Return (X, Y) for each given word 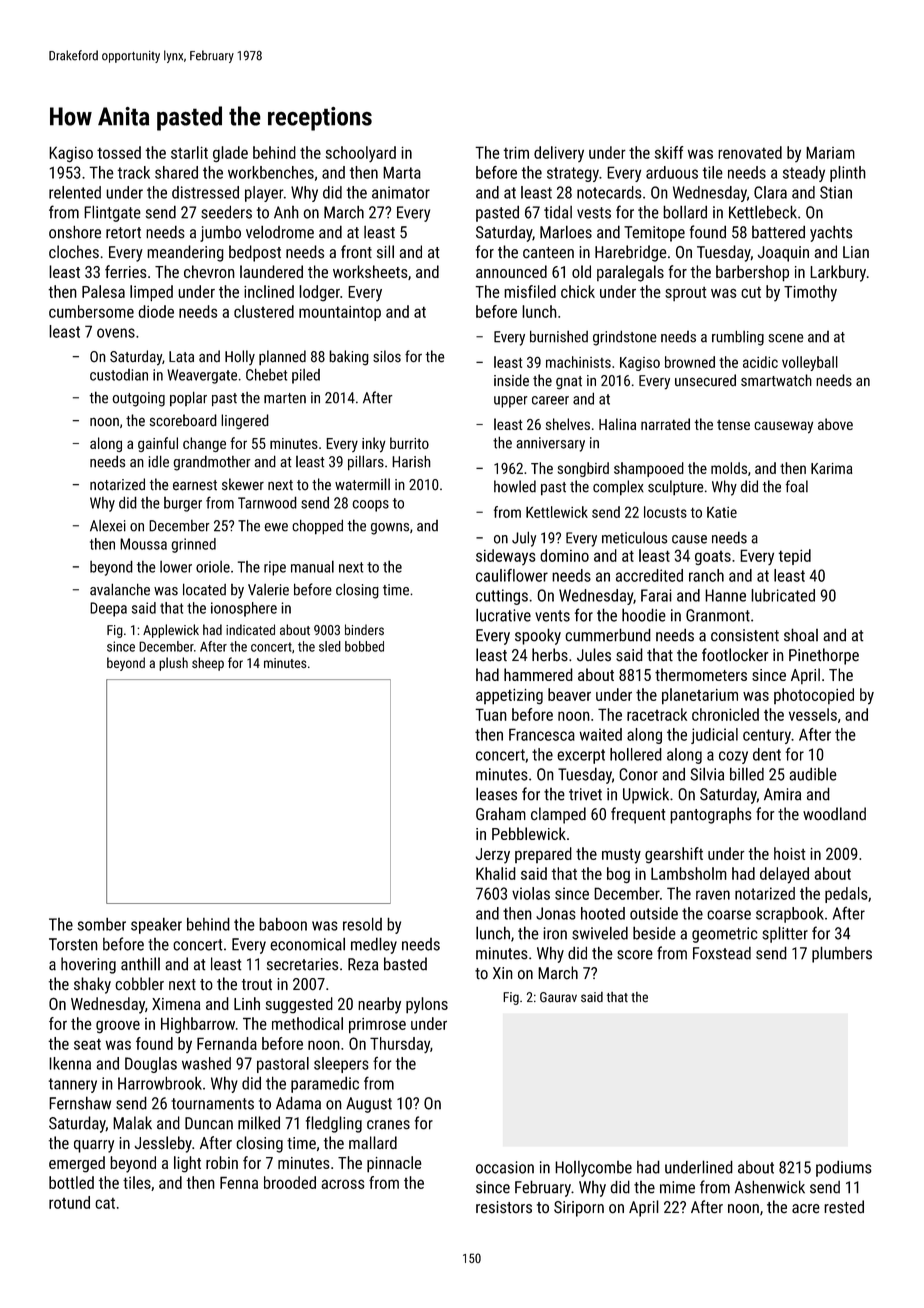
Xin (503, 973)
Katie (722, 512)
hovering (88, 965)
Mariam (830, 152)
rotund (69, 1202)
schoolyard (361, 154)
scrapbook (790, 915)
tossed (119, 152)
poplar (188, 399)
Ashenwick (770, 1187)
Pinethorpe (824, 656)
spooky (538, 636)
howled (515, 486)
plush (173, 664)
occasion (505, 1167)
